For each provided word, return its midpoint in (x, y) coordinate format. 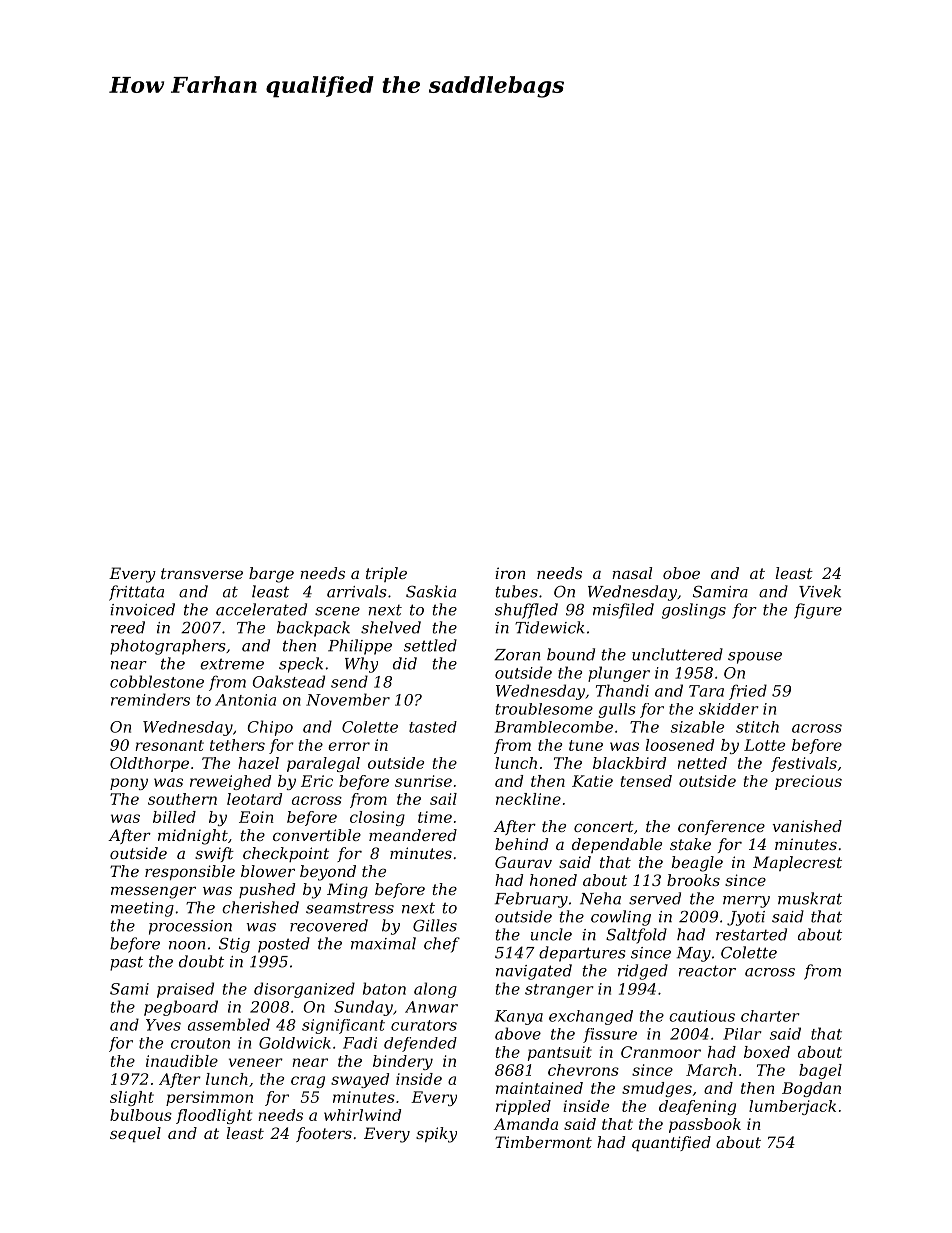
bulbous (141, 1115)
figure (818, 611)
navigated (534, 972)
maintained (539, 1088)
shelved (391, 627)
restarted (751, 934)
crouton (200, 1043)
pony (129, 784)
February (531, 900)
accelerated (261, 609)
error (349, 746)
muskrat (810, 898)
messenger (153, 892)
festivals (804, 764)
